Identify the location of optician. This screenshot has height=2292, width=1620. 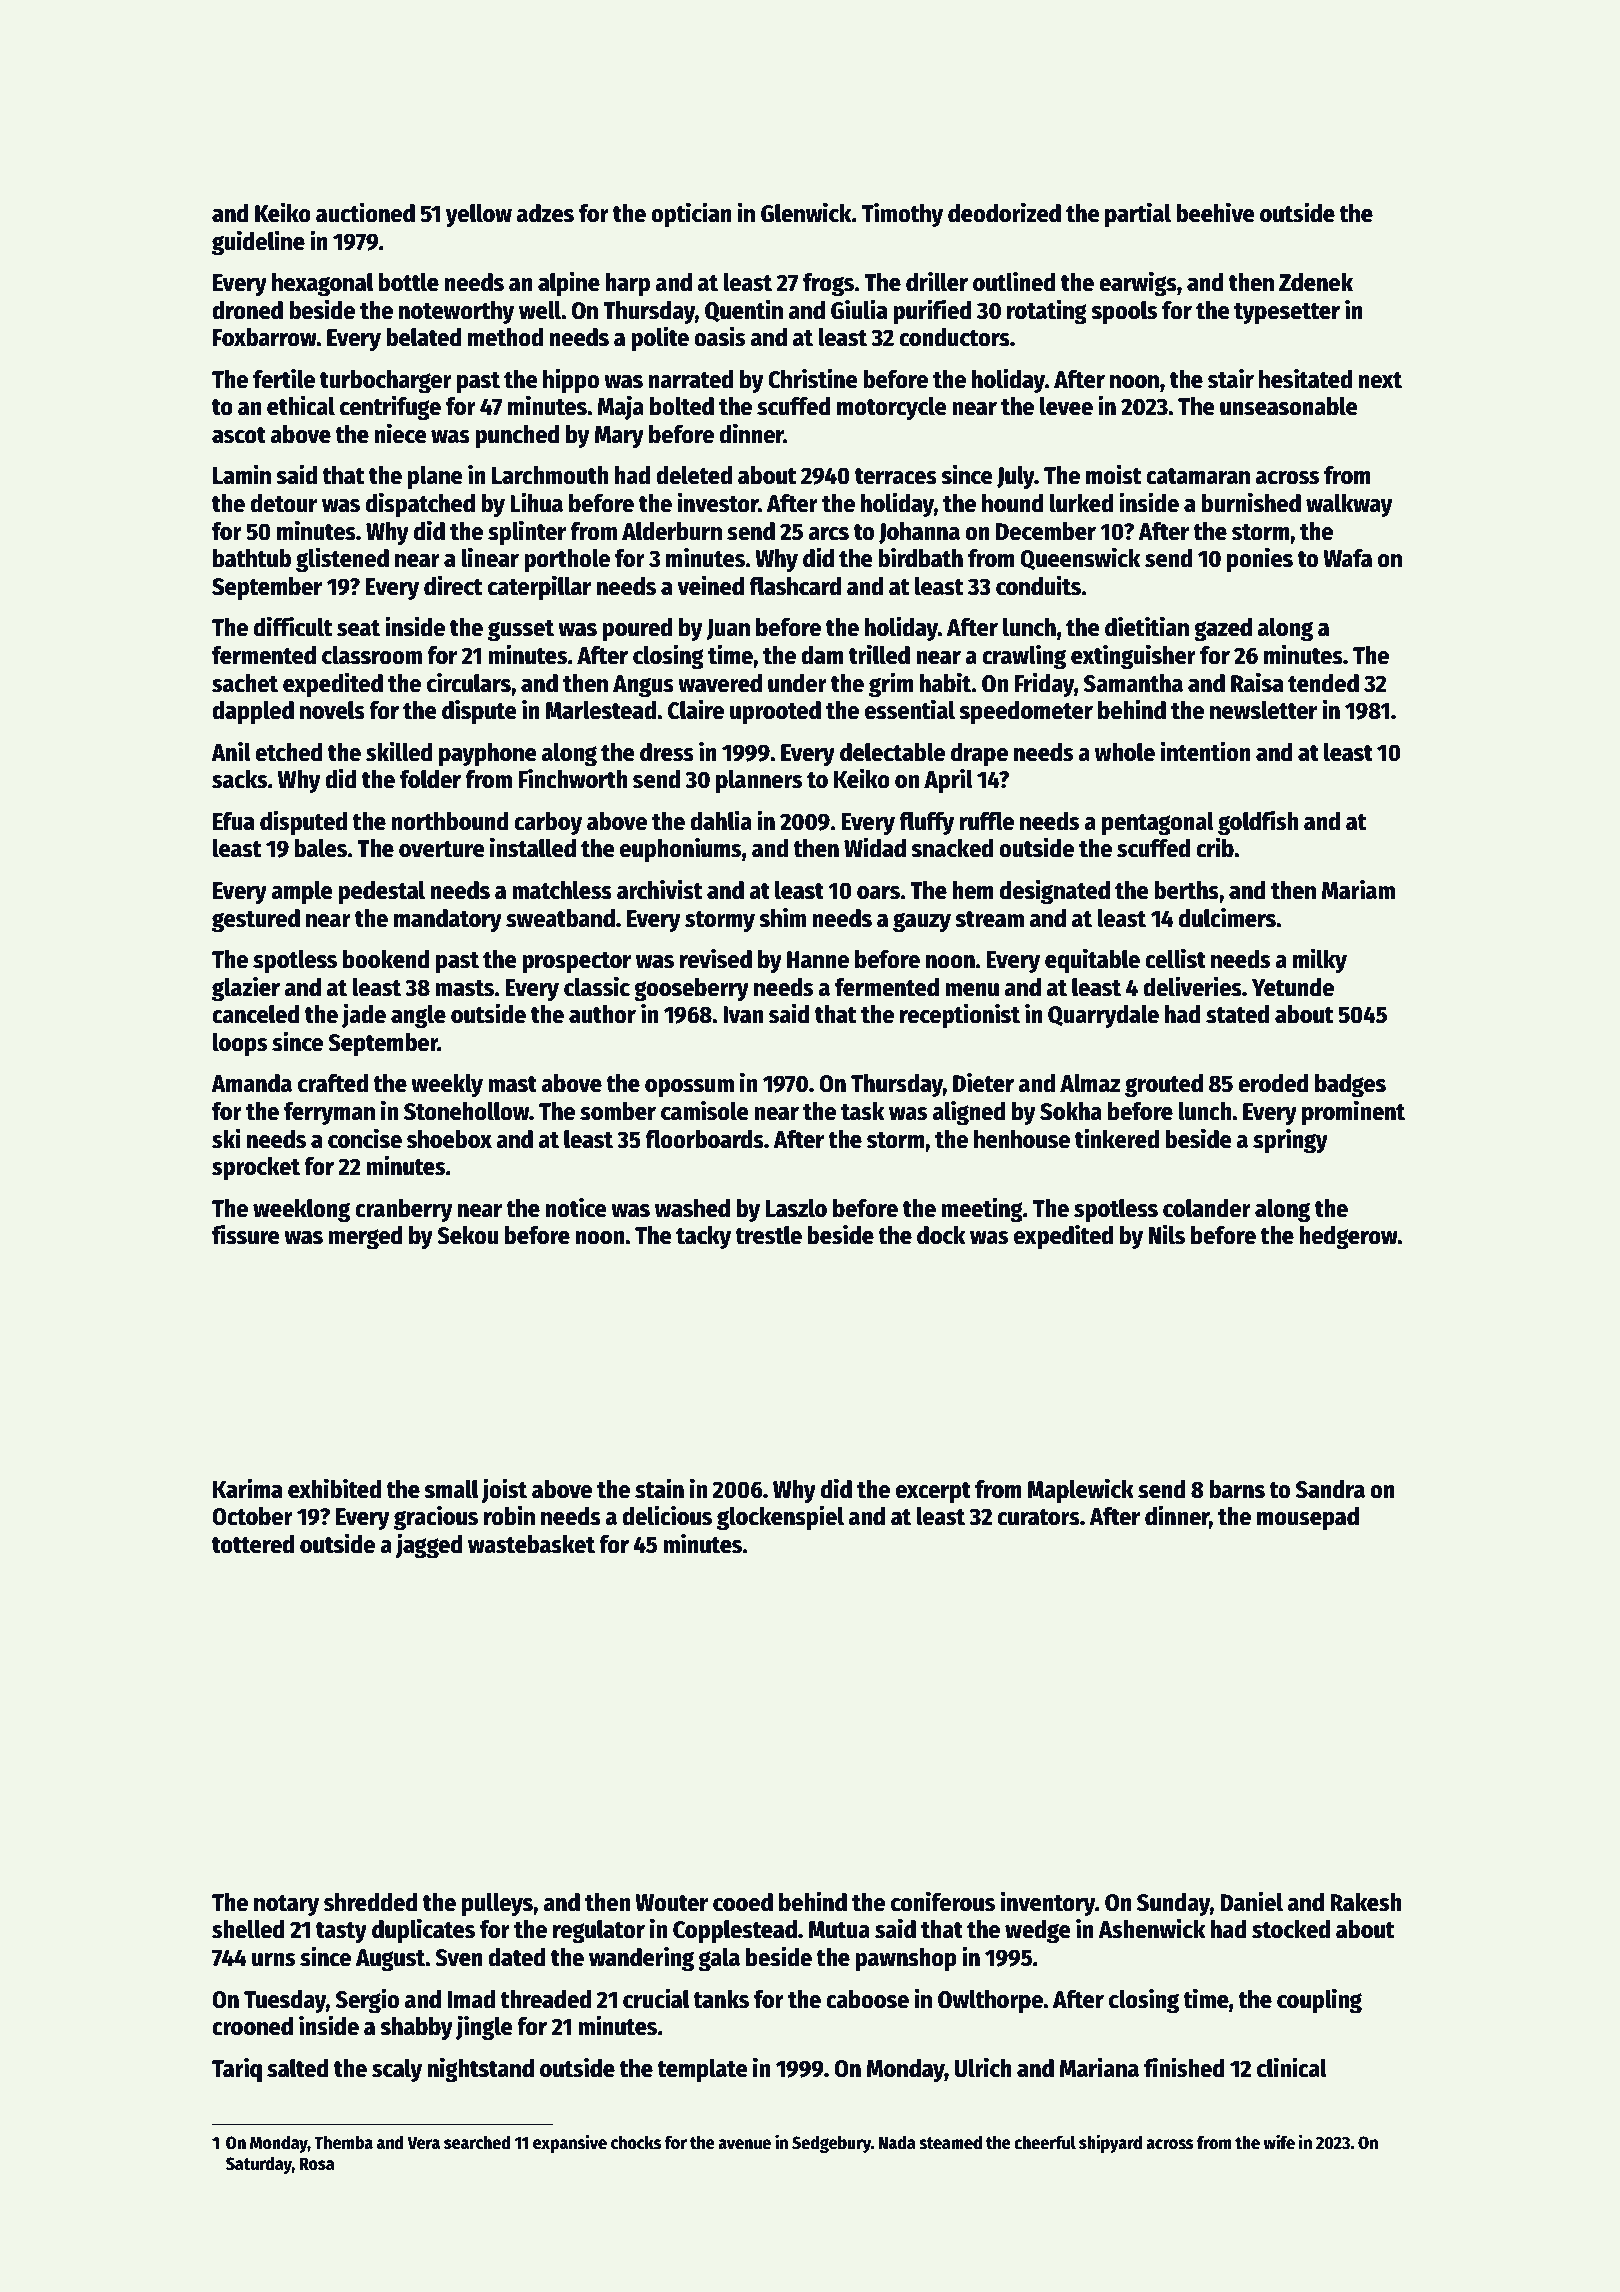
(691, 215).
